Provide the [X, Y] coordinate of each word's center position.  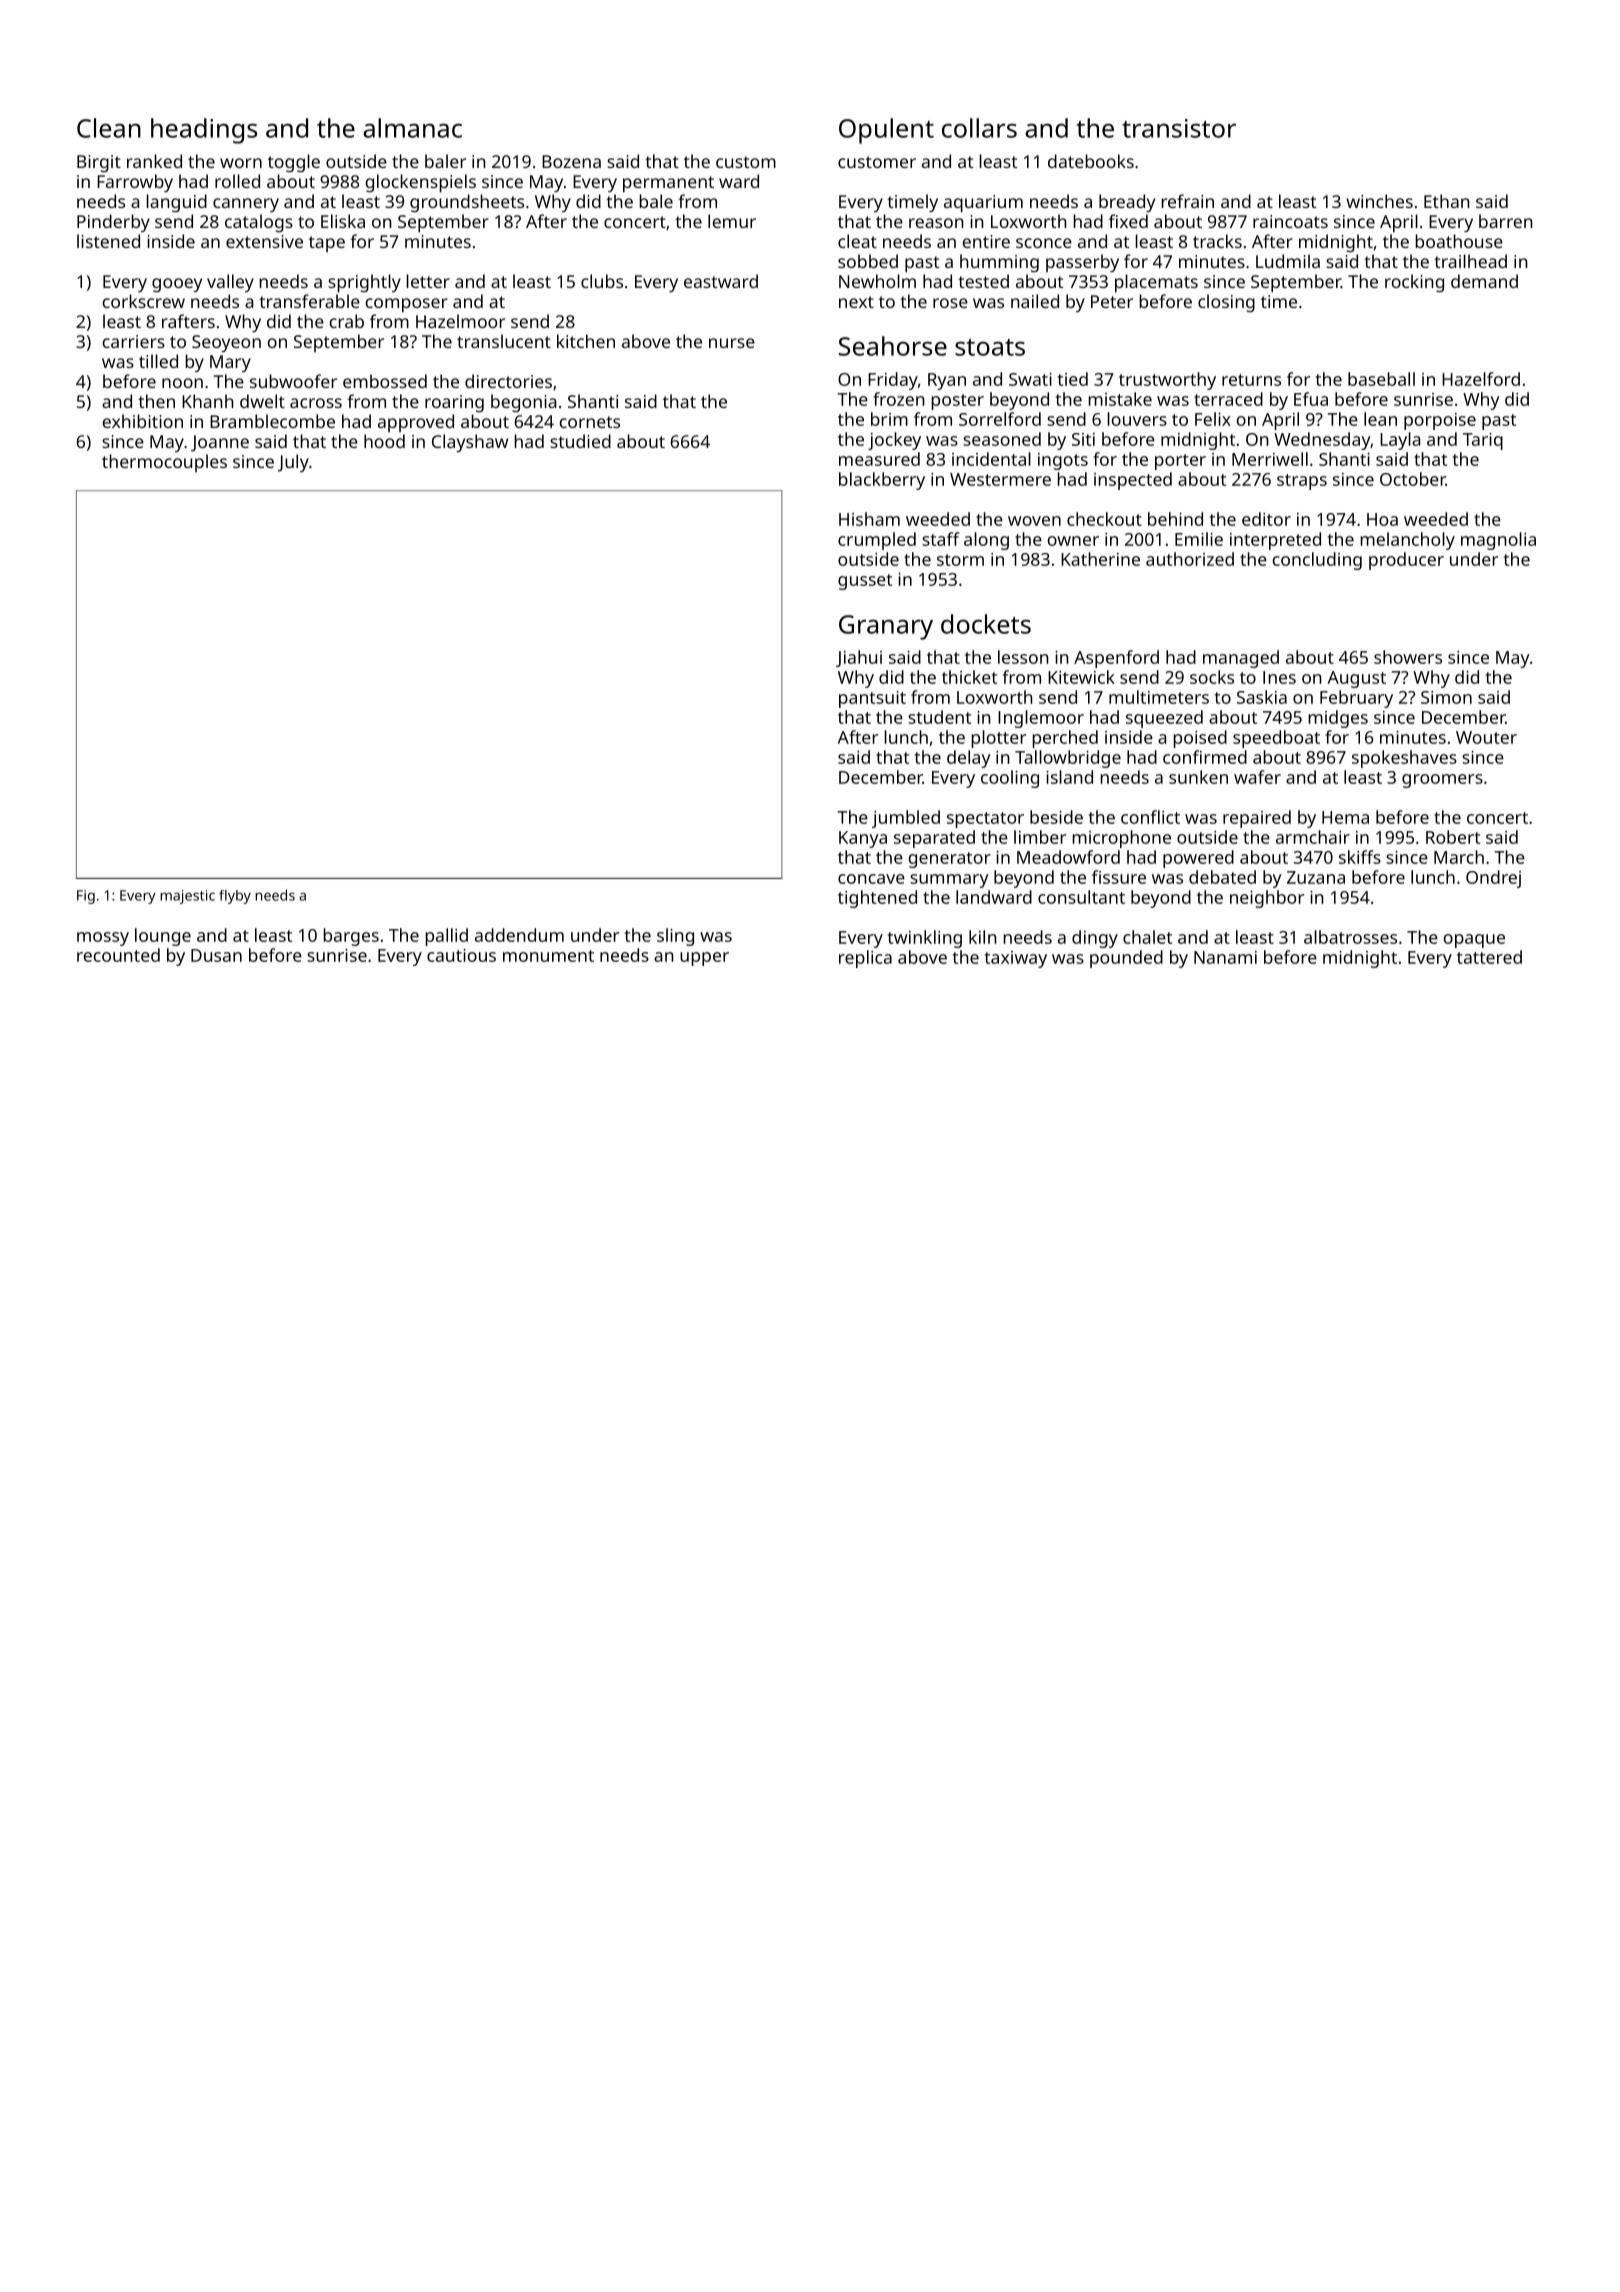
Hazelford [1481, 379]
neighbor [1267, 899]
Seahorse [893, 346]
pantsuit [872, 699]
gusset [865, 582]
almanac [412, 128]
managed [1241, 659]
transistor [1179, 128]
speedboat [1276, 739]
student [939, 717]
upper [704, 959]
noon [182, 383]
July [293, 463]
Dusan [216, 955]
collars [979, 128]
